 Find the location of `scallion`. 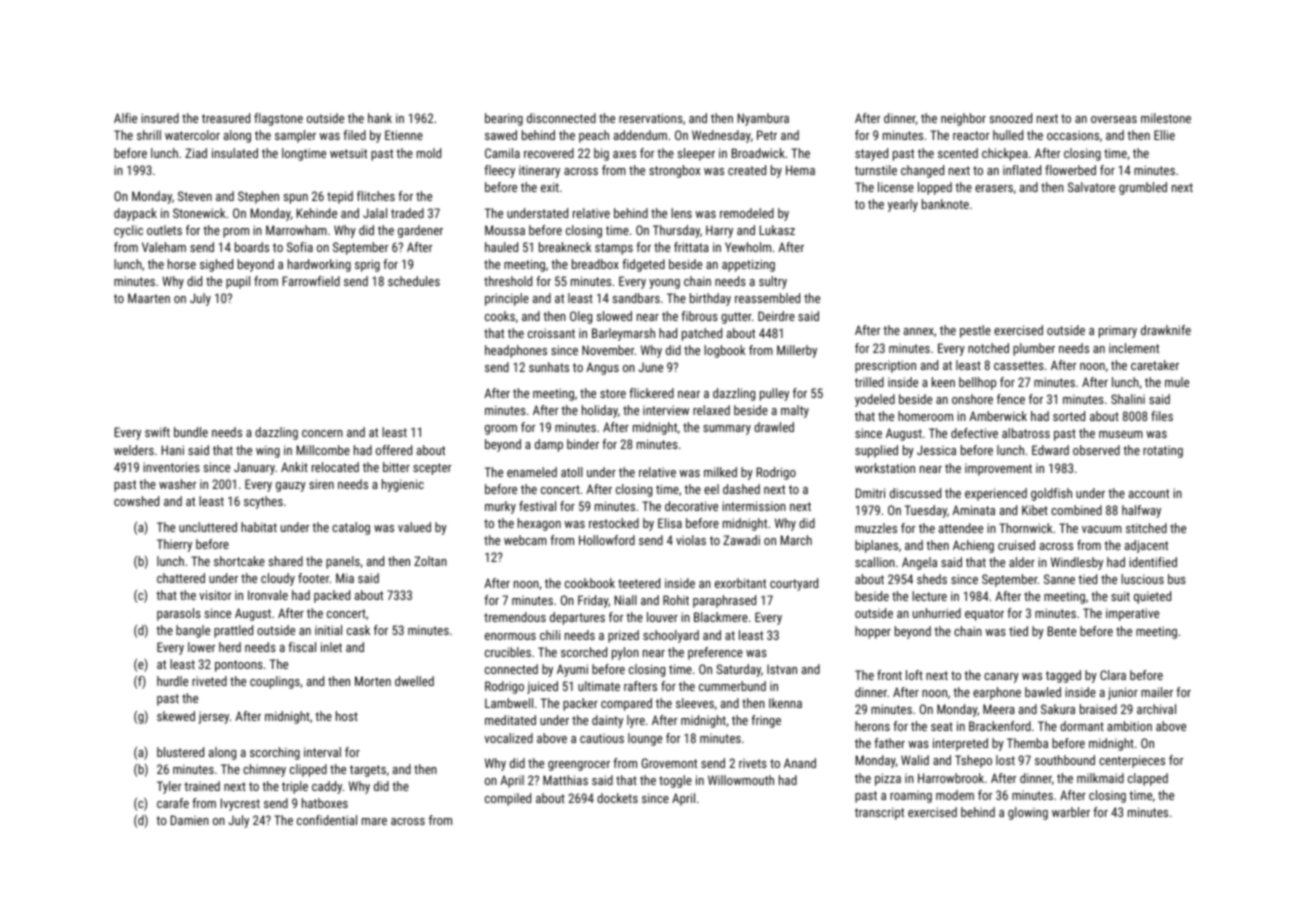

scallion is located at coordinates (875, 562).
